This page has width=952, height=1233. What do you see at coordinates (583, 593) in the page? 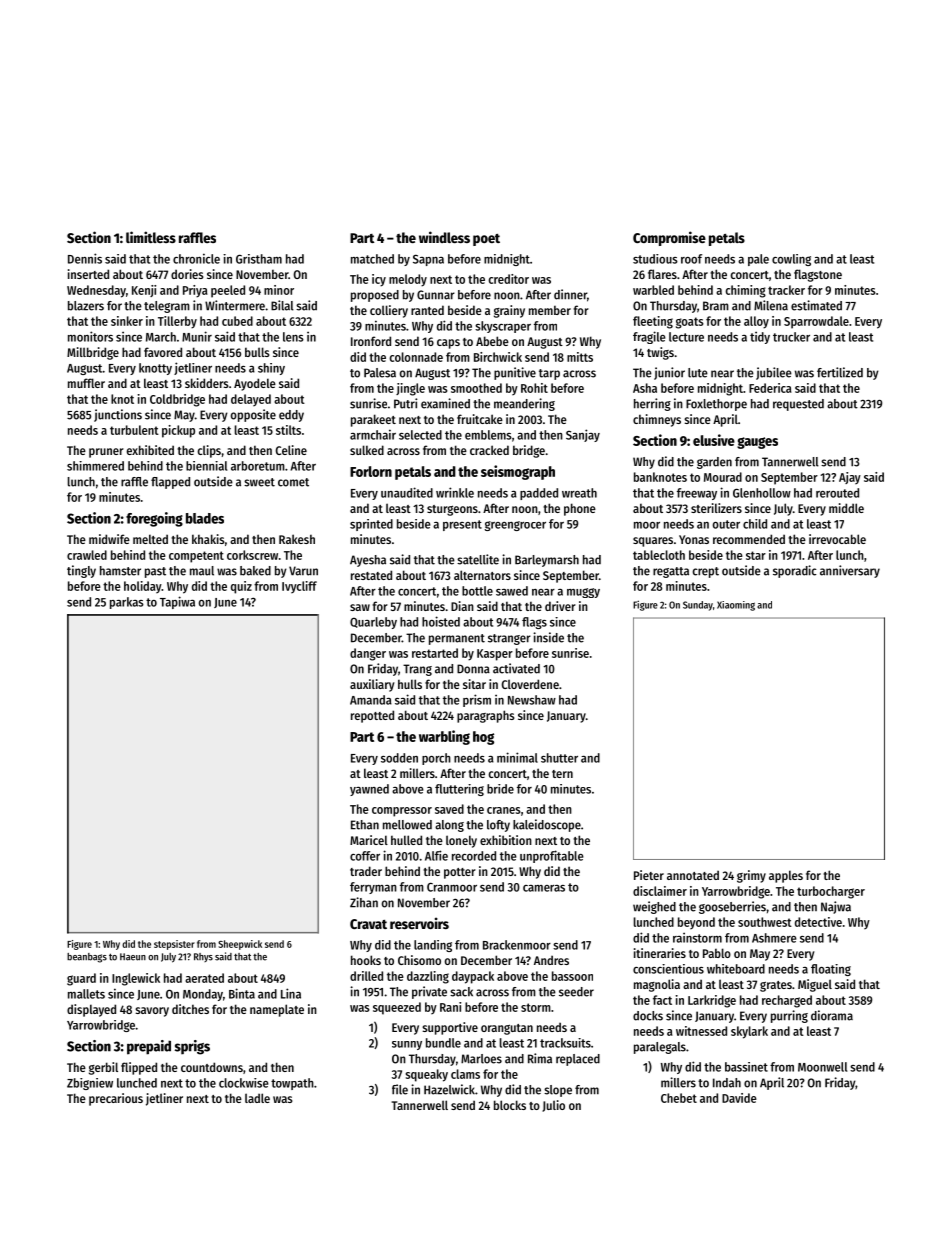
I see `muggy` at bounding box center [583, 593].
